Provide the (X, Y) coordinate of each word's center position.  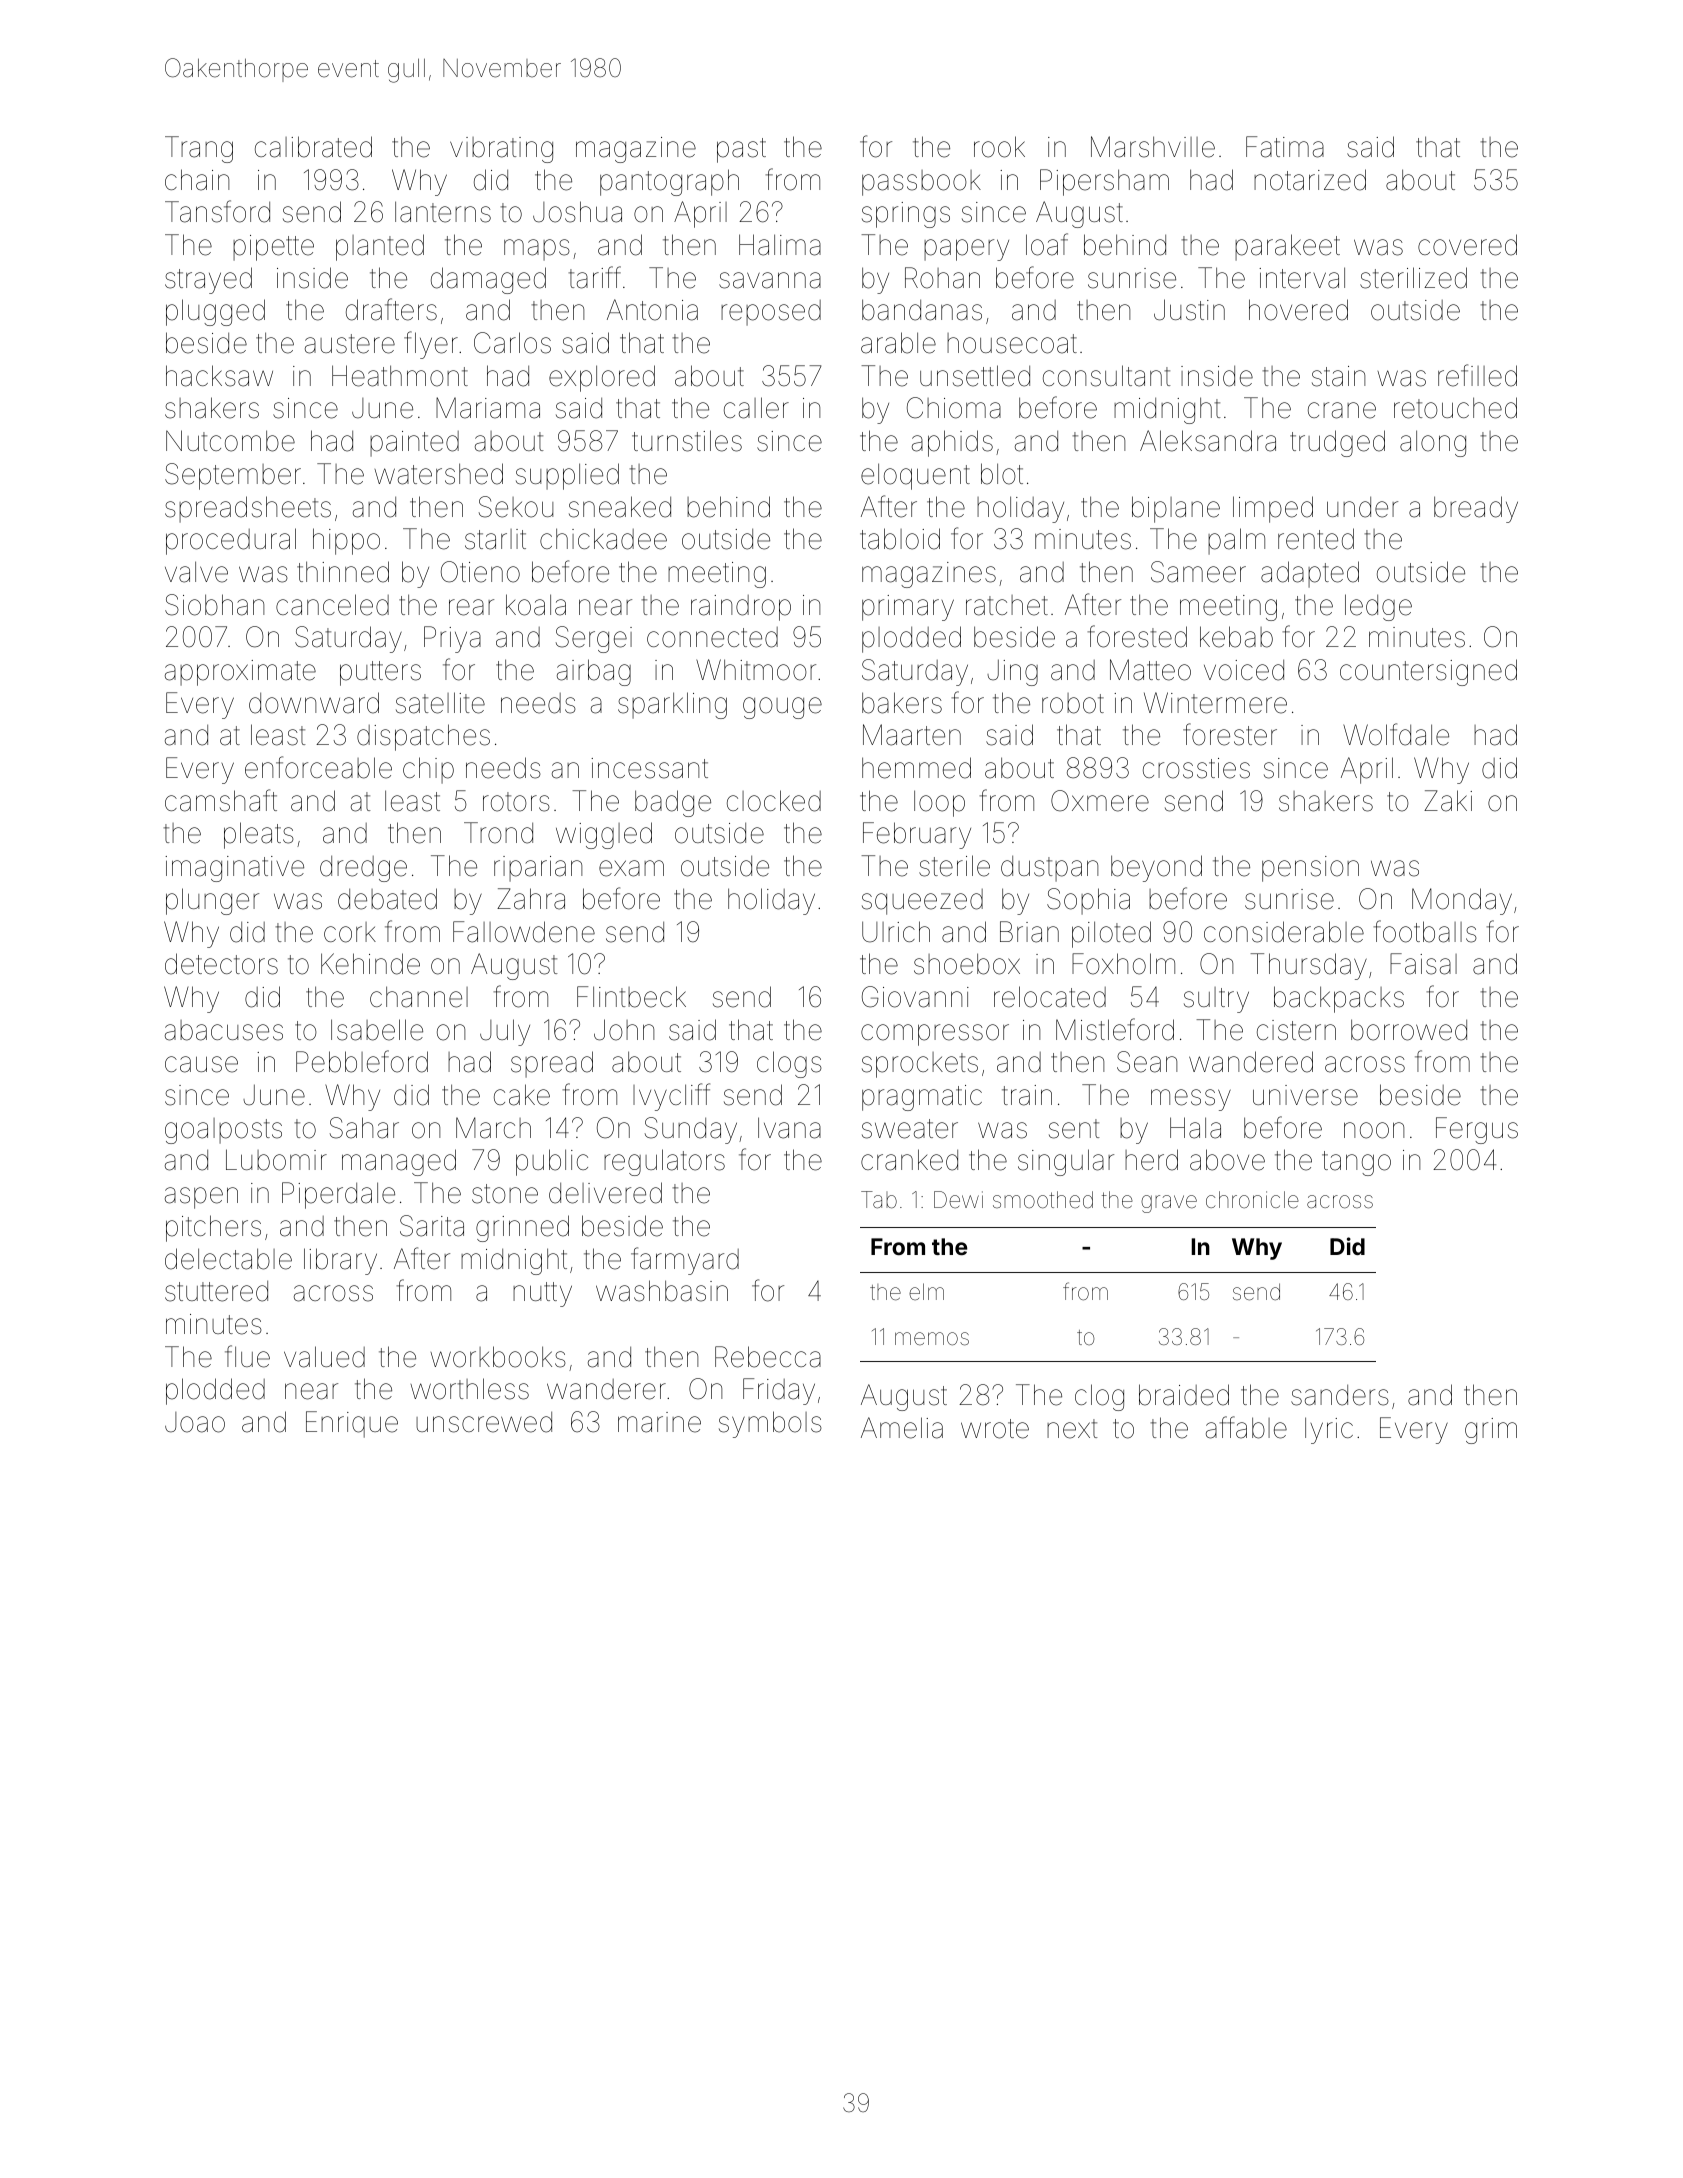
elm (926, 1291)
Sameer (1198, 572)
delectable (228, 1259)
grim (1491, 1431)
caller (756, 408)
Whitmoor (756, 670)
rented (1316, 539)
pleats (259, 835)
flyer (431, 345)
